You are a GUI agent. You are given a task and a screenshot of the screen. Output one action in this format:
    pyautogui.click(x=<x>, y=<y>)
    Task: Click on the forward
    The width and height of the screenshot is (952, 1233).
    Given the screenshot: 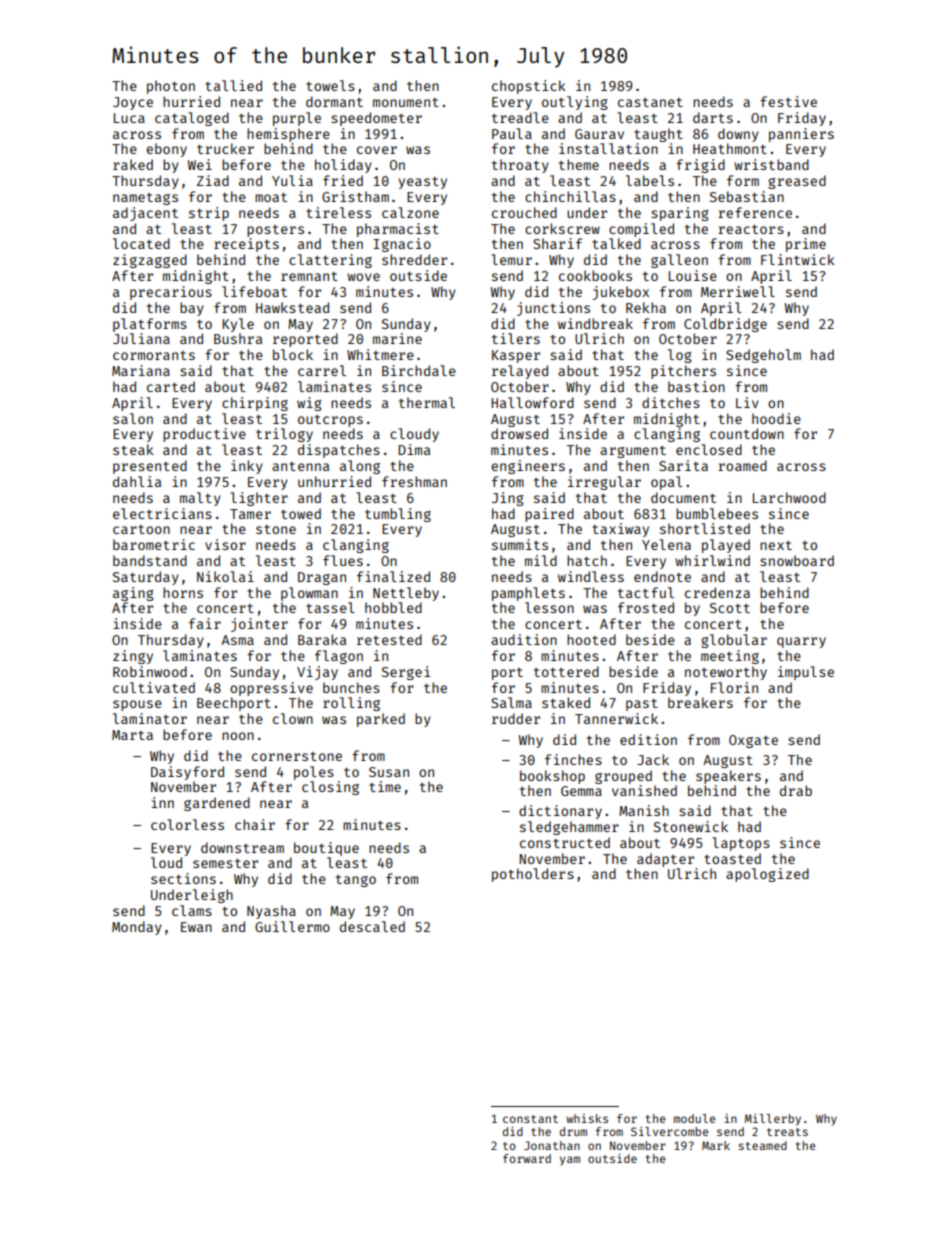 What is the action you would take?
    pyautogui.click(x=527, y=1158)
